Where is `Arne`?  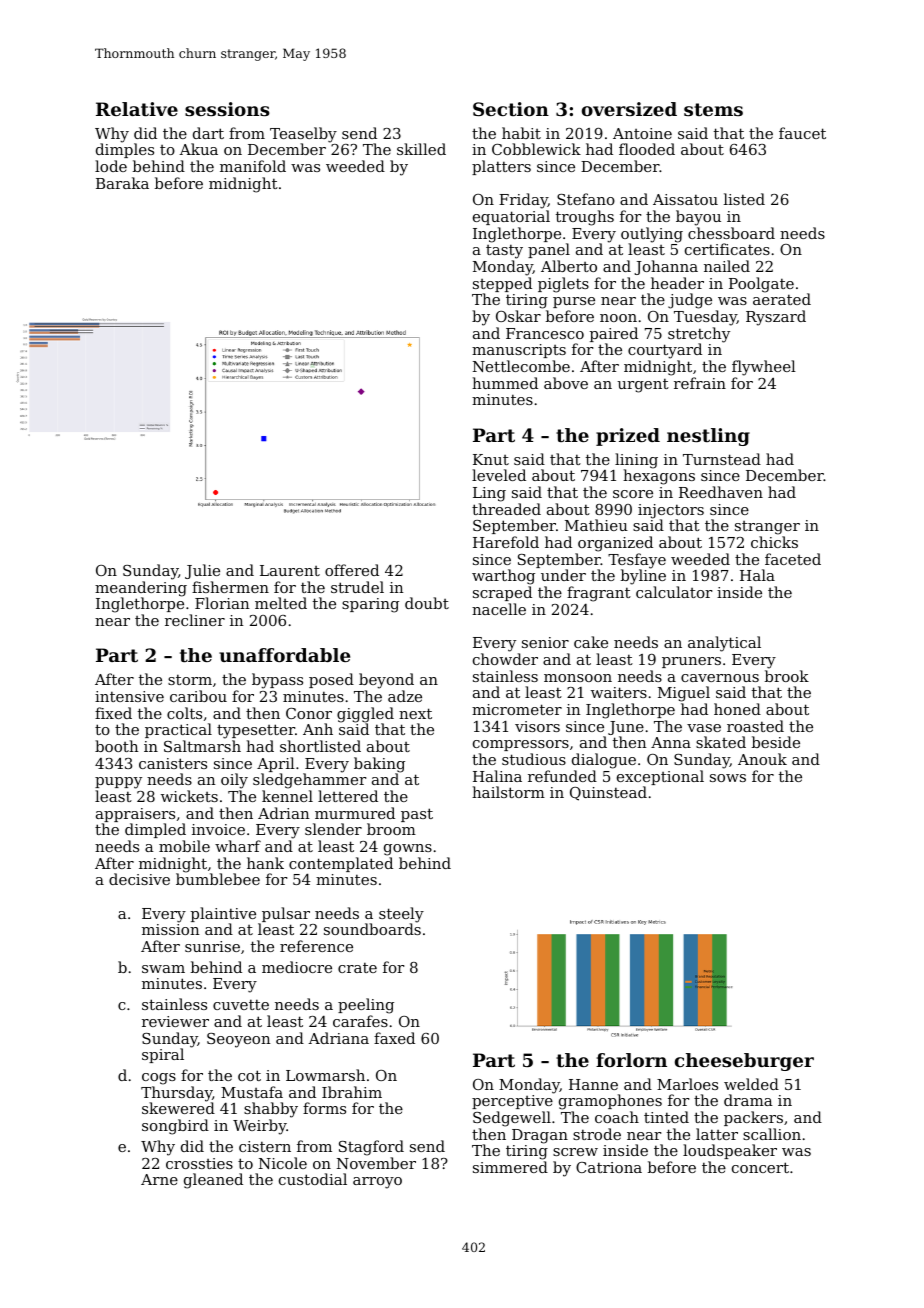
Arne is located at coordinates (159, 1179).
